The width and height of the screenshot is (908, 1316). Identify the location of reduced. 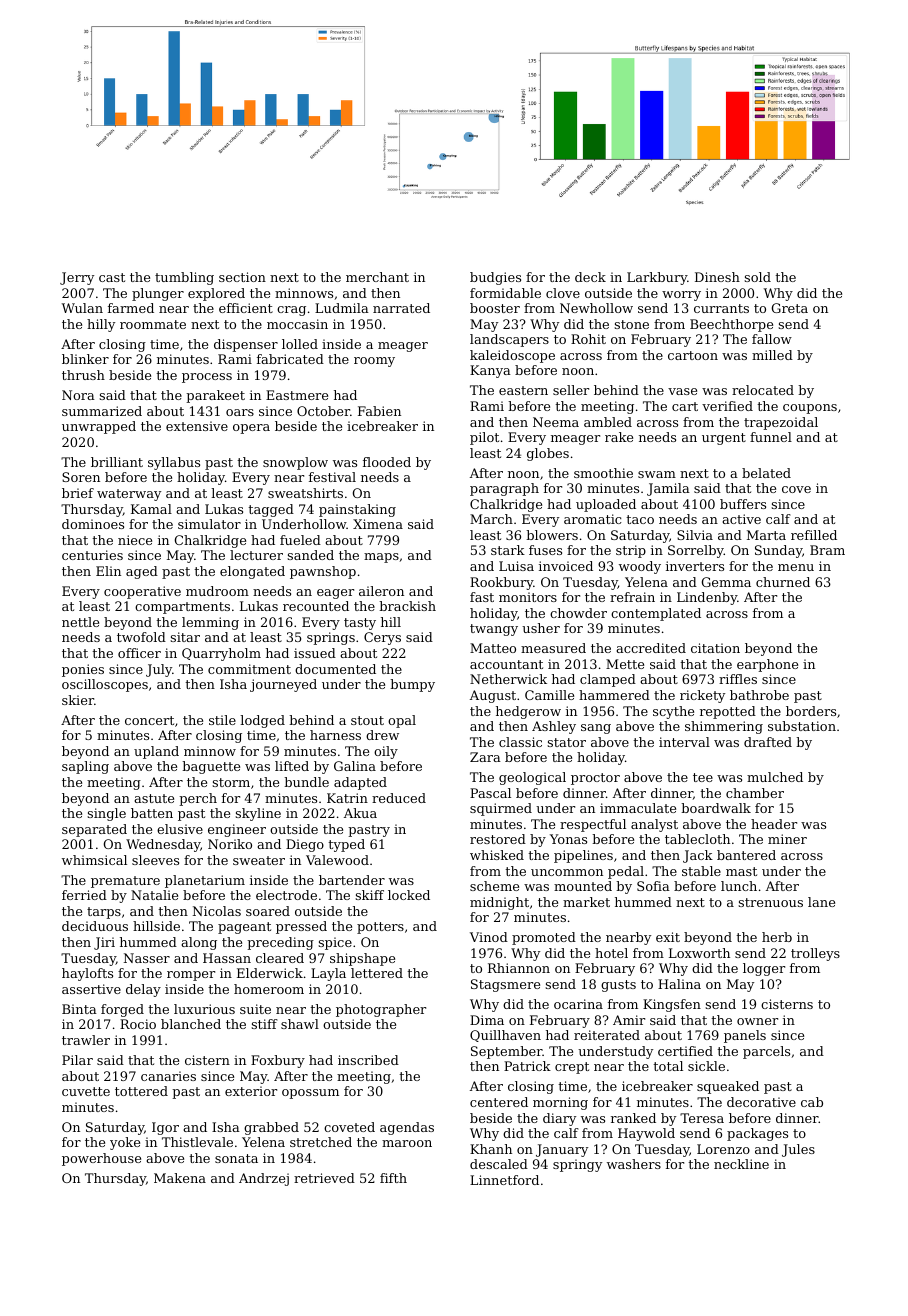
(399, 798).
